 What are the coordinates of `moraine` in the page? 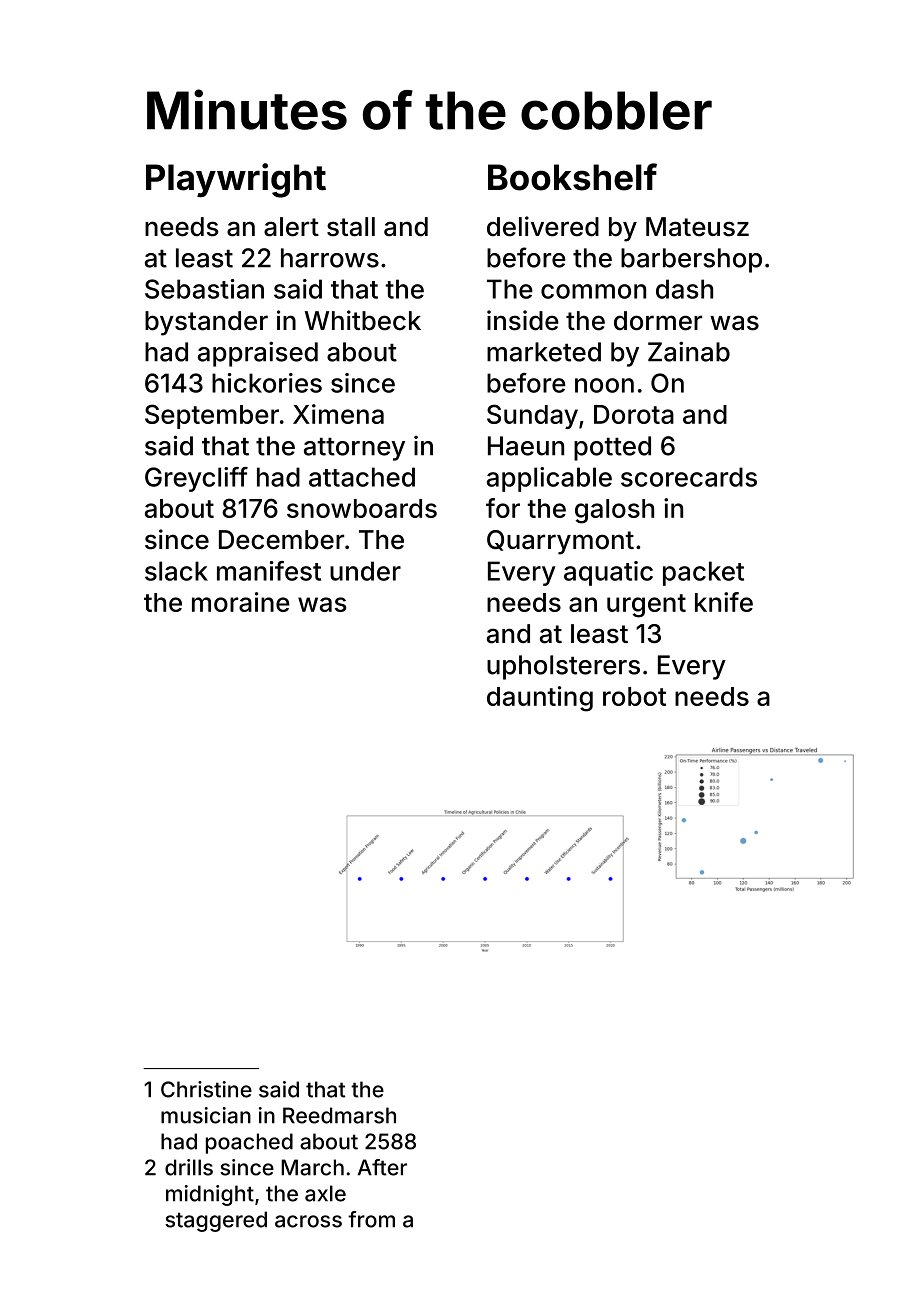 It's located at (241, 602).
